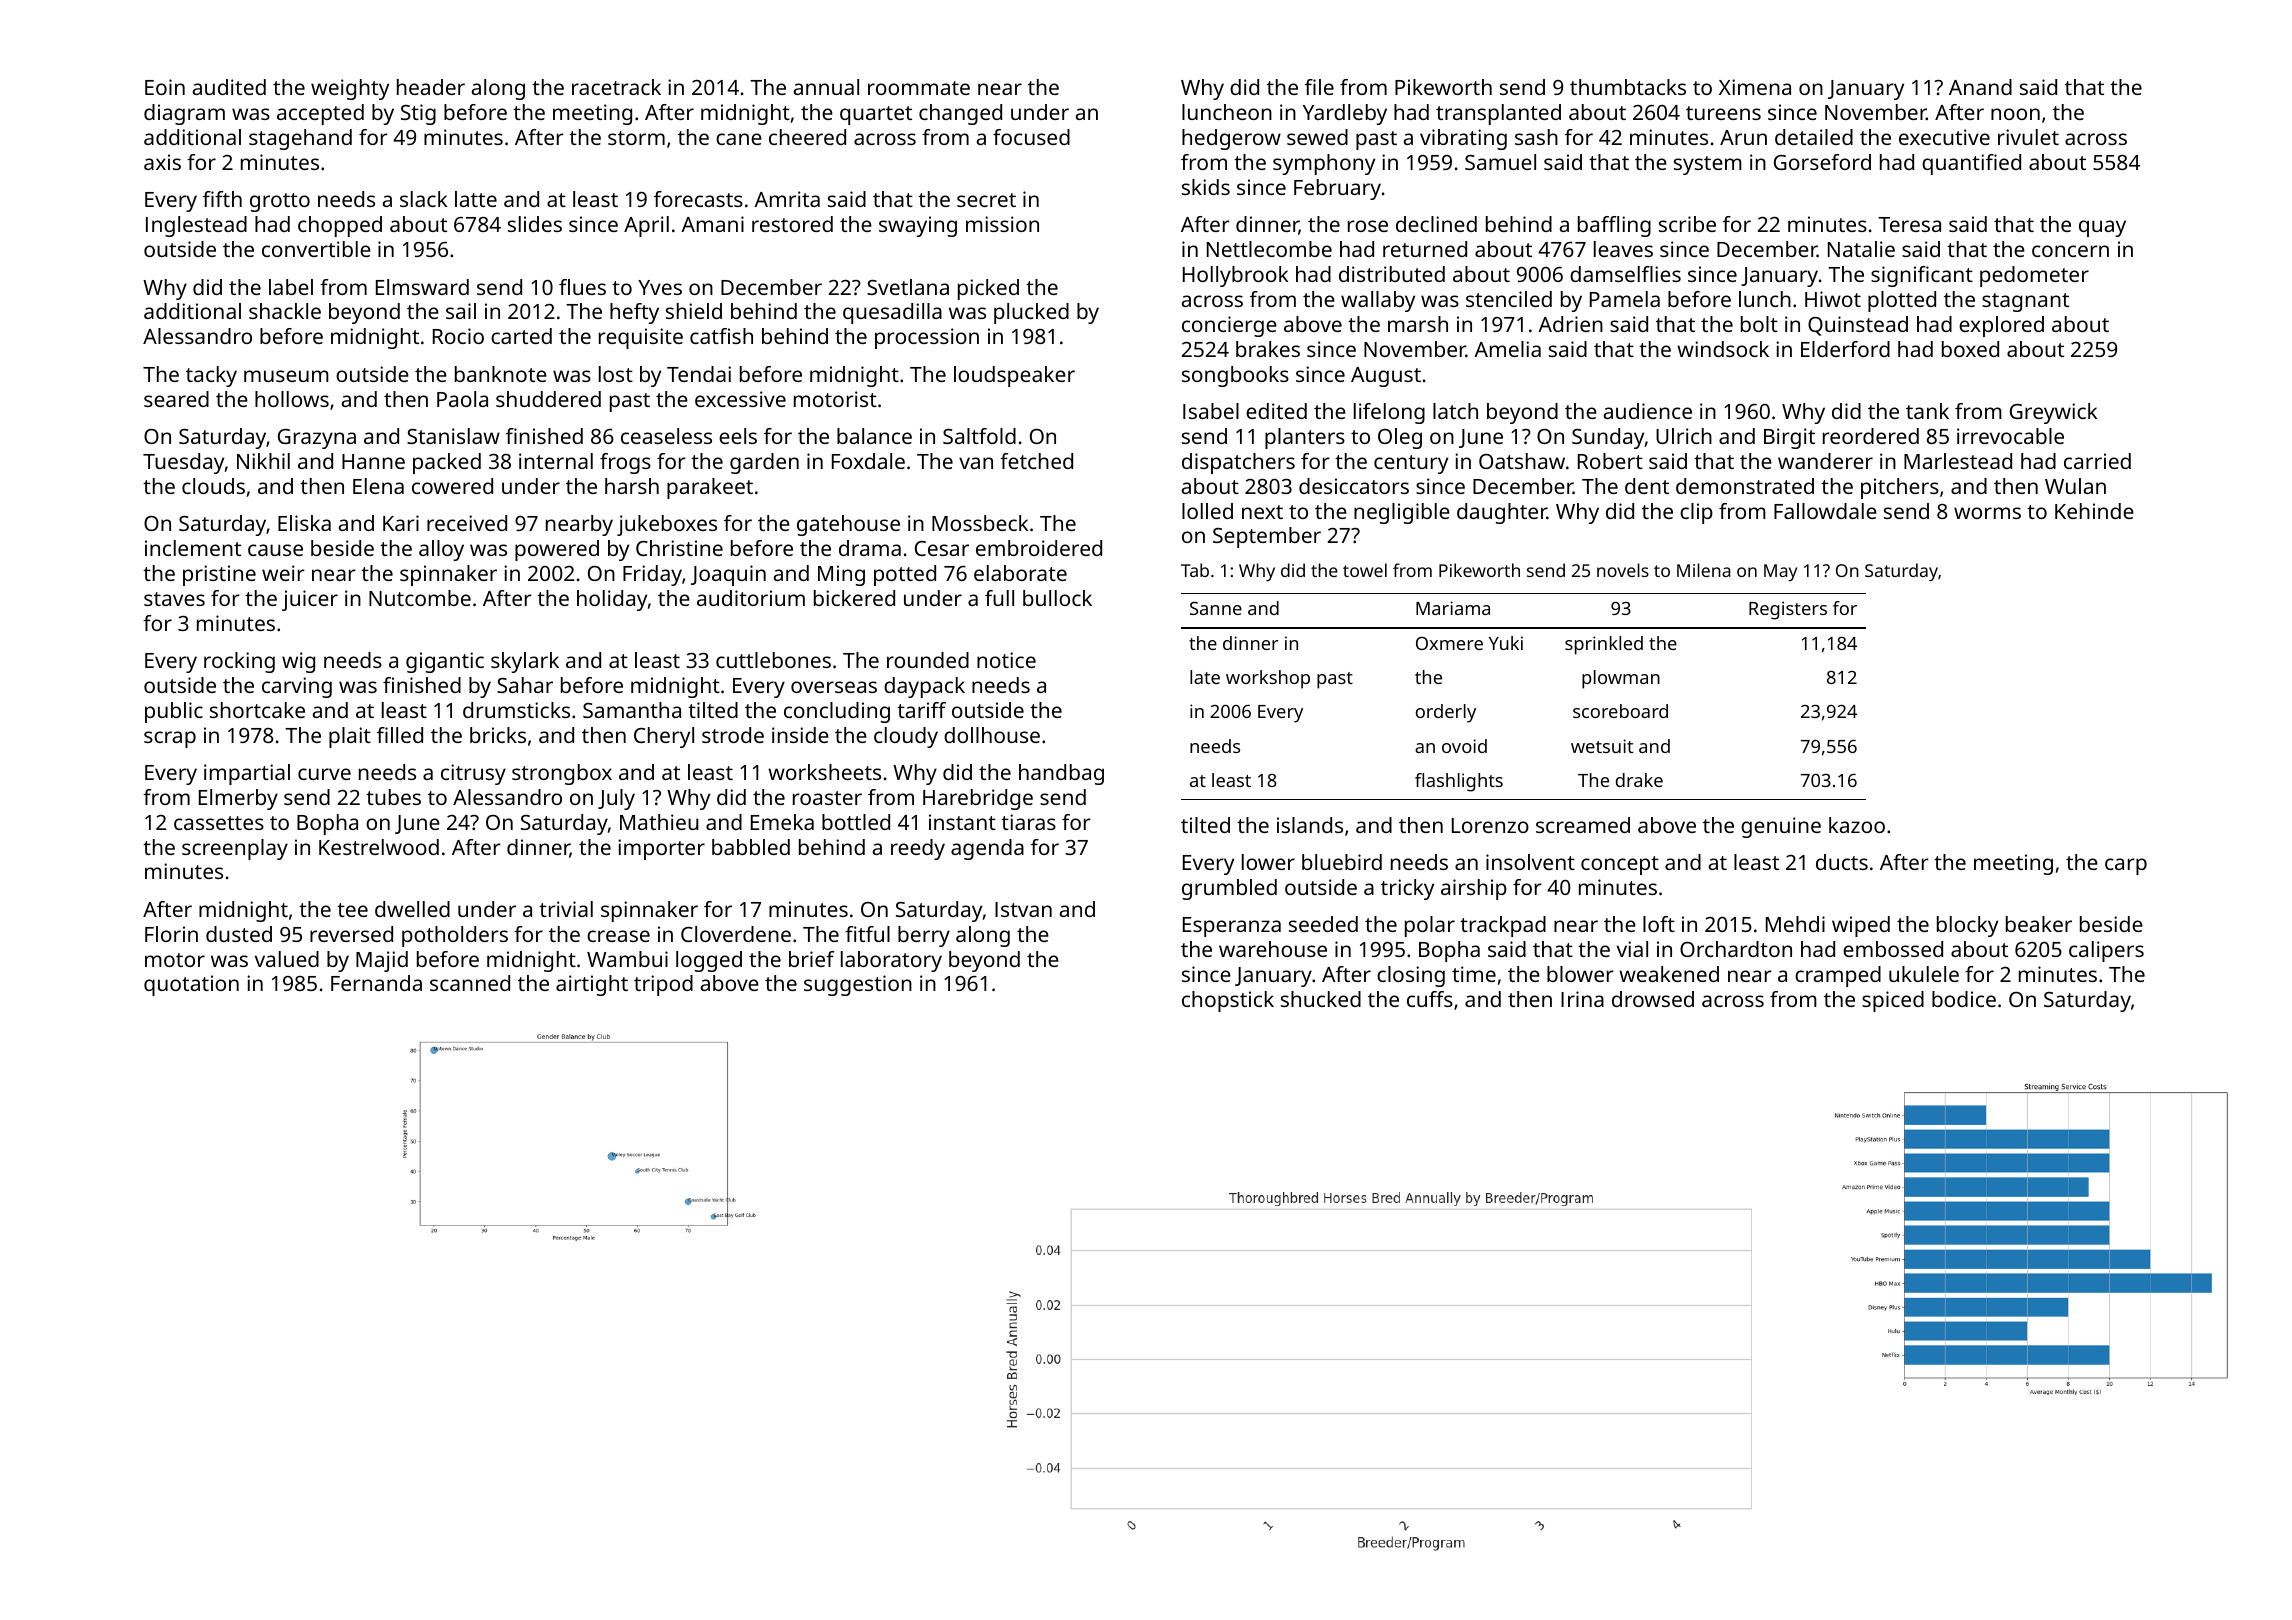 This screenshot has height=1620, width=2292. What do you see at coordinates (1987, 513) in the screenshot?
I see `worms` at bounding box center [1987, 513].
